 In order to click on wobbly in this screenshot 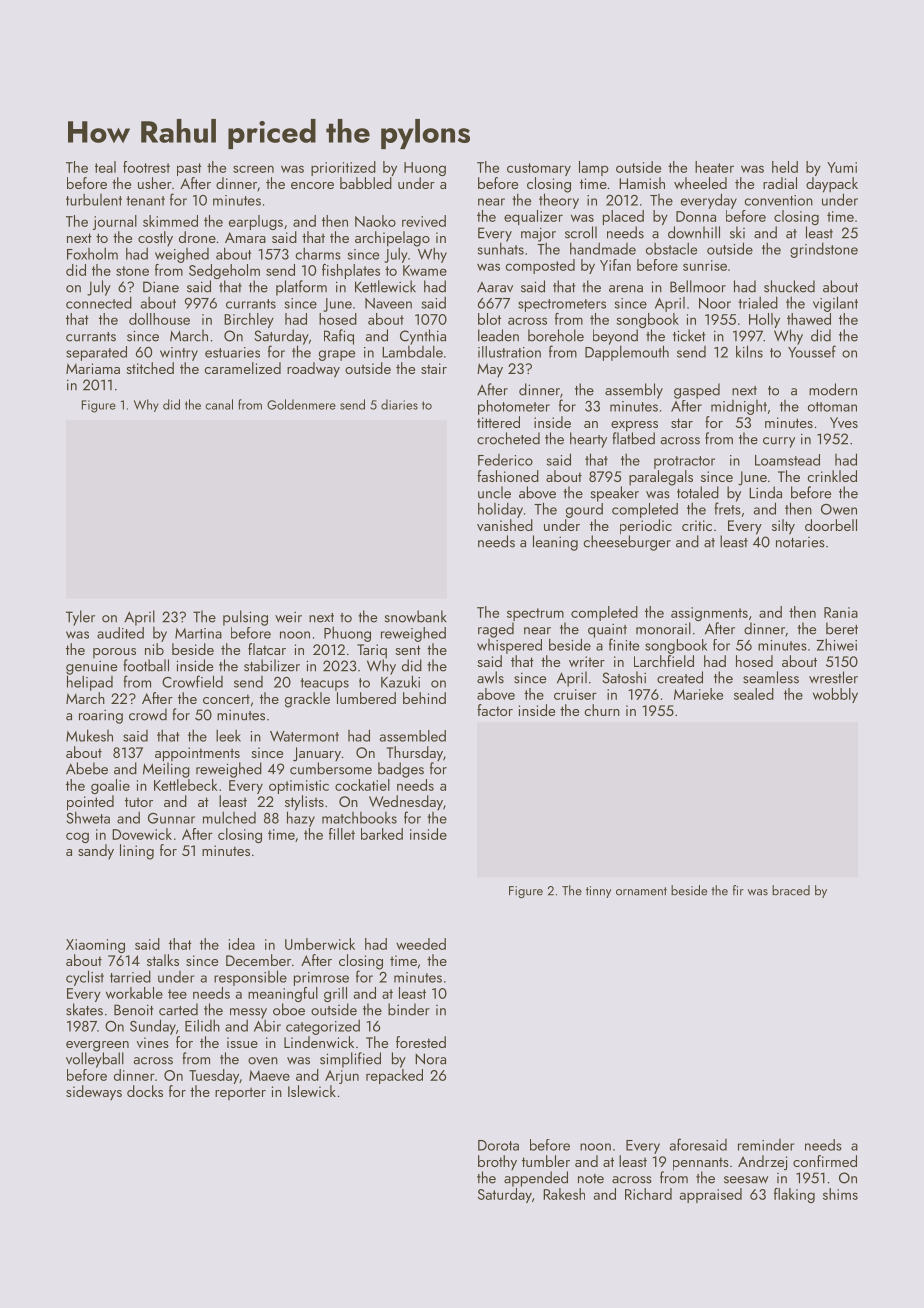, I will do `click(835, 695)`.
